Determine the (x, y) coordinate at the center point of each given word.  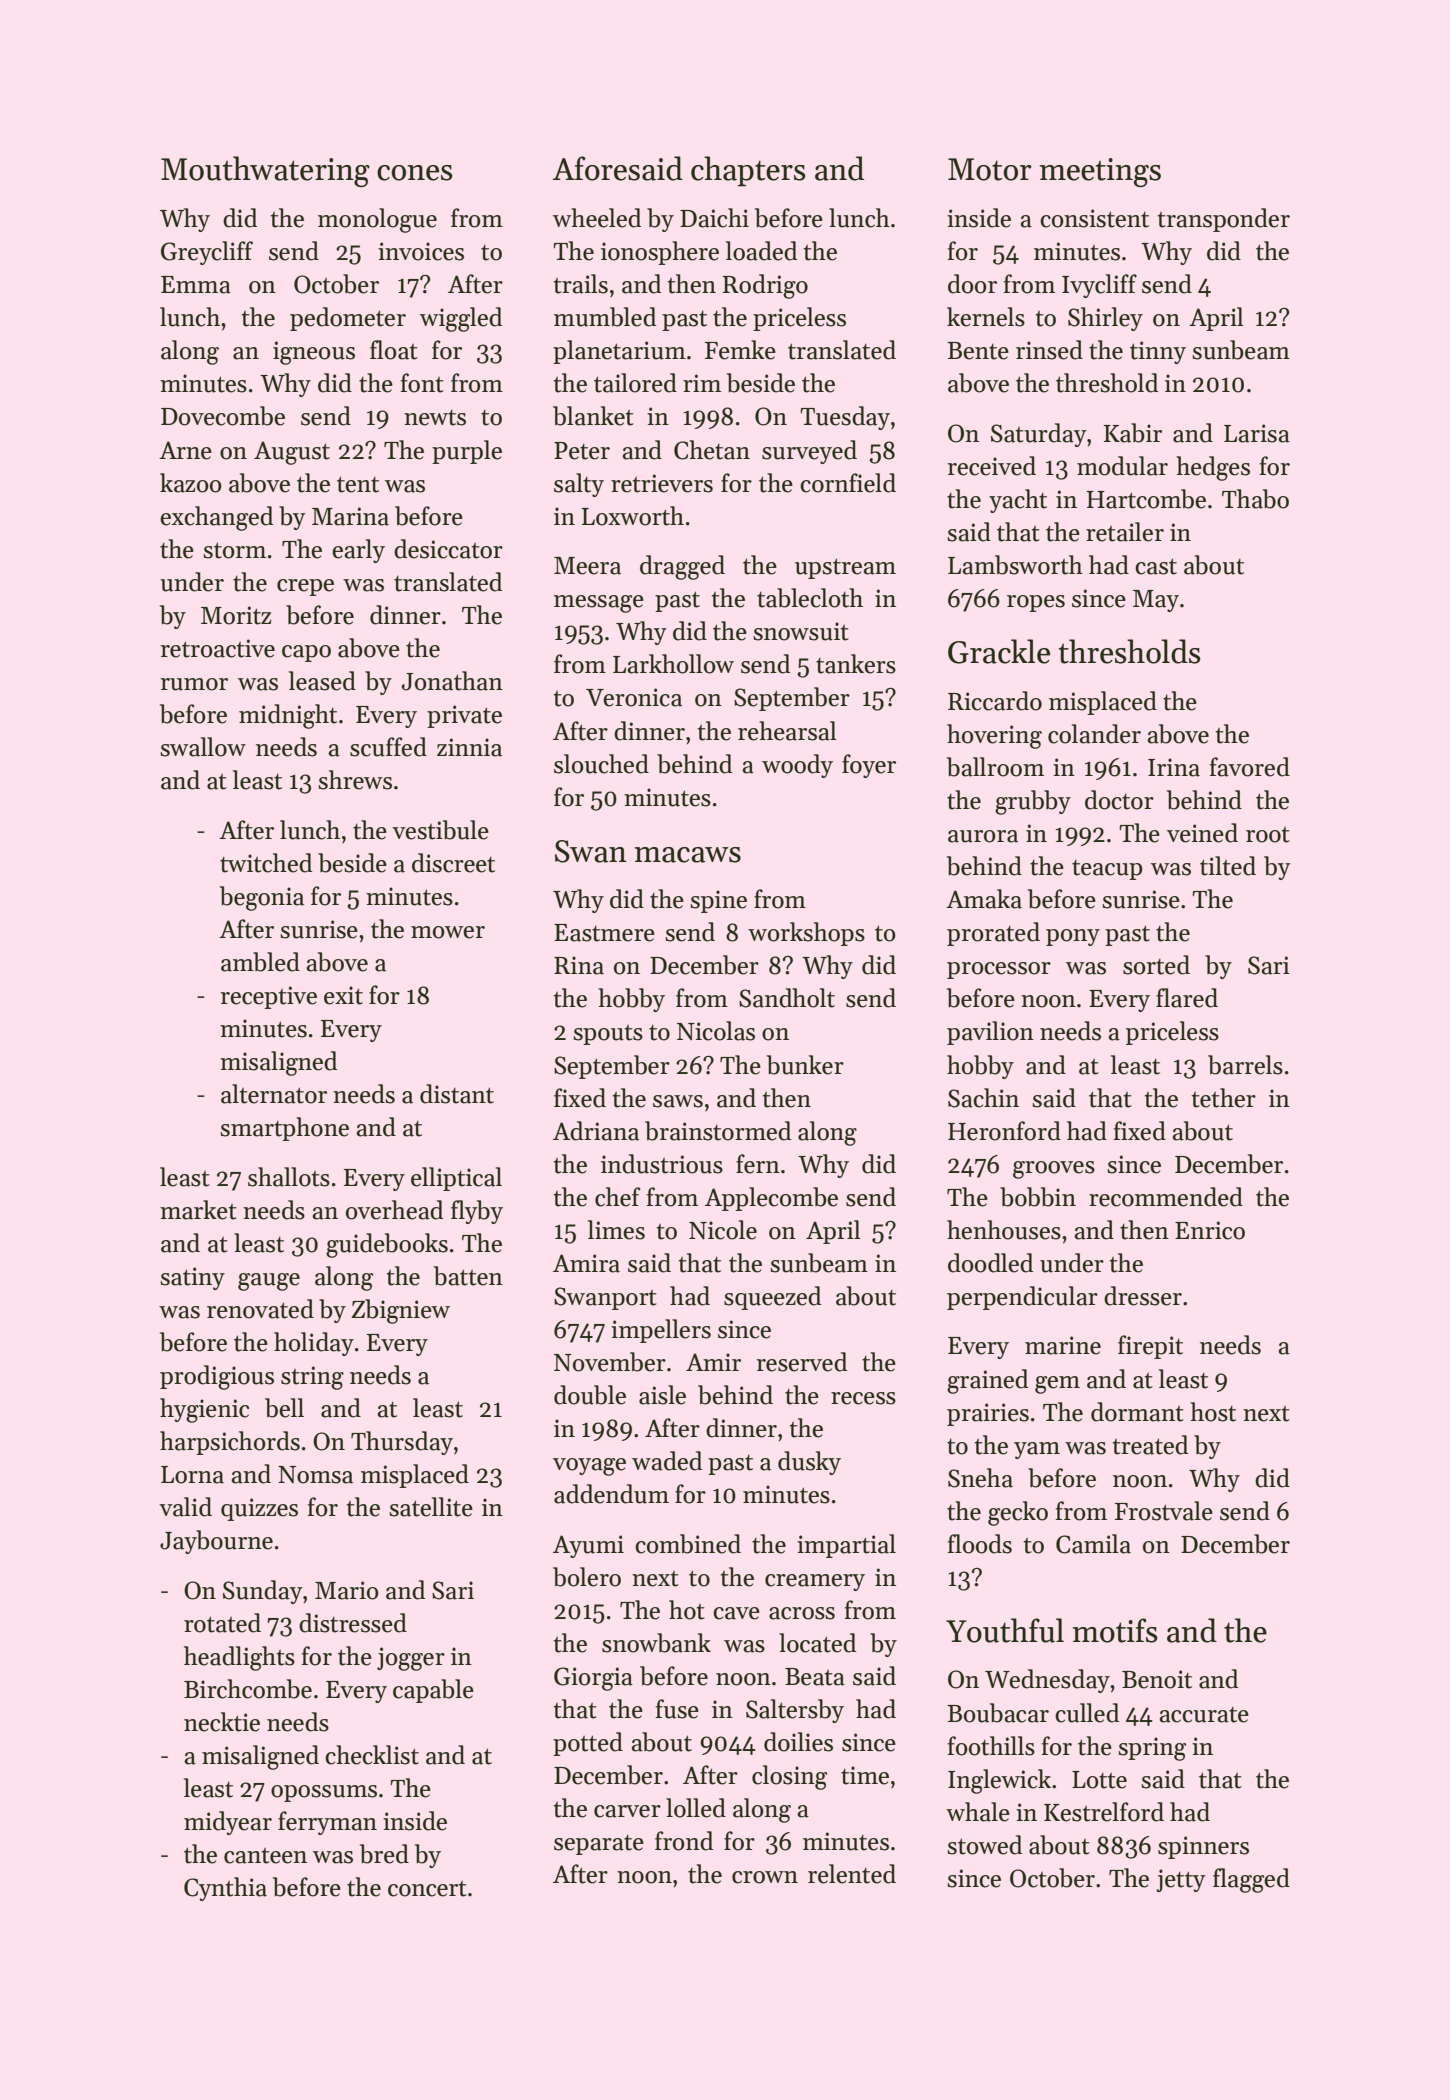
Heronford (1004, 1131)
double (590, 1395)
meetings (1100, 172)
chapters (748, 171)
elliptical (456, 1179)
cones (414, 173)
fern (758, 1164)
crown (765, 1877)
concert (427, 1889)
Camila (1093, 1544)
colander (1094, 734)
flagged (1251, 1880)
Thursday (402, 1443)
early (358, 551)
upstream (845, 569)
